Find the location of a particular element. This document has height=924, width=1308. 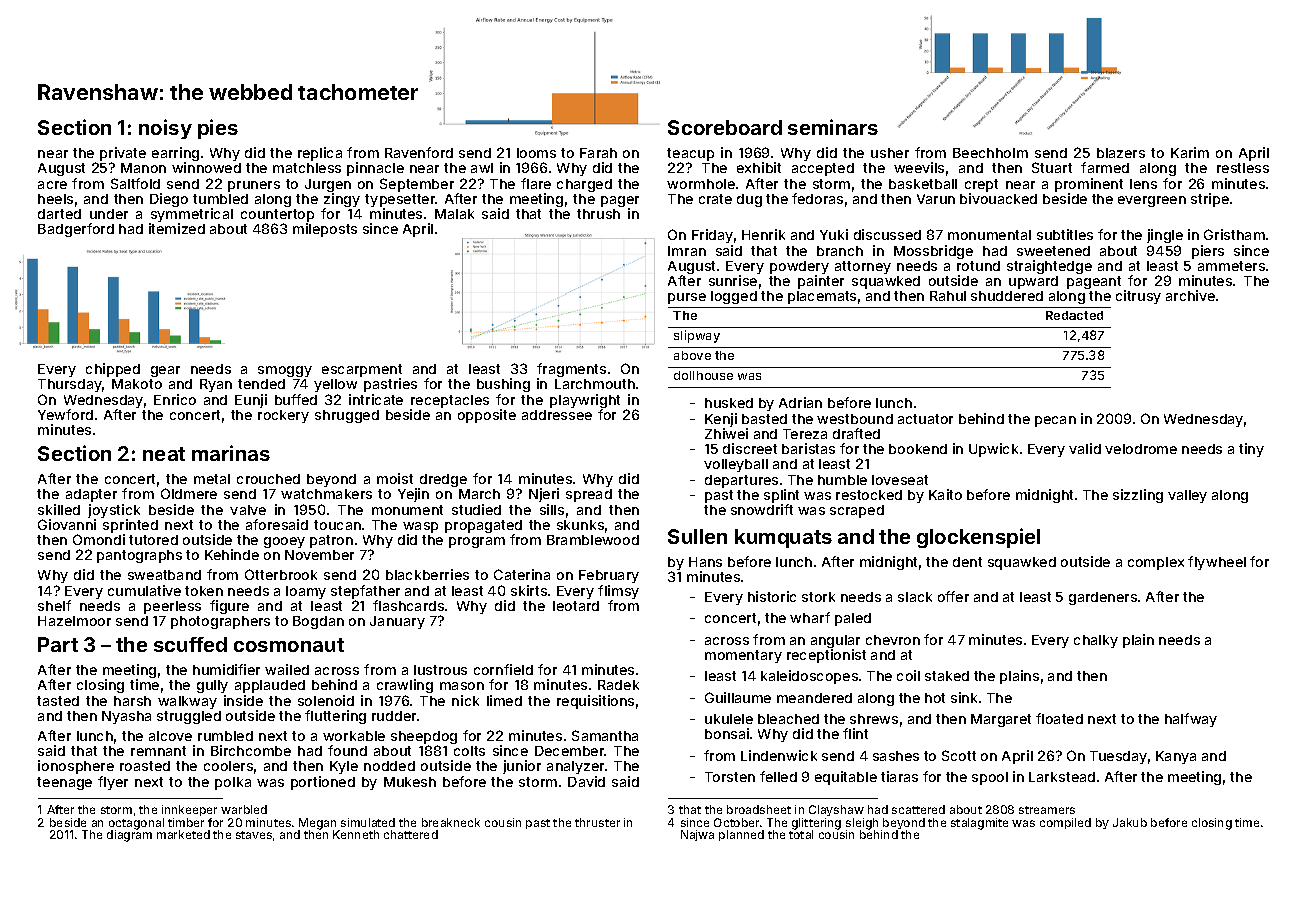

flywheel is located at coordinates (1217, 563).
